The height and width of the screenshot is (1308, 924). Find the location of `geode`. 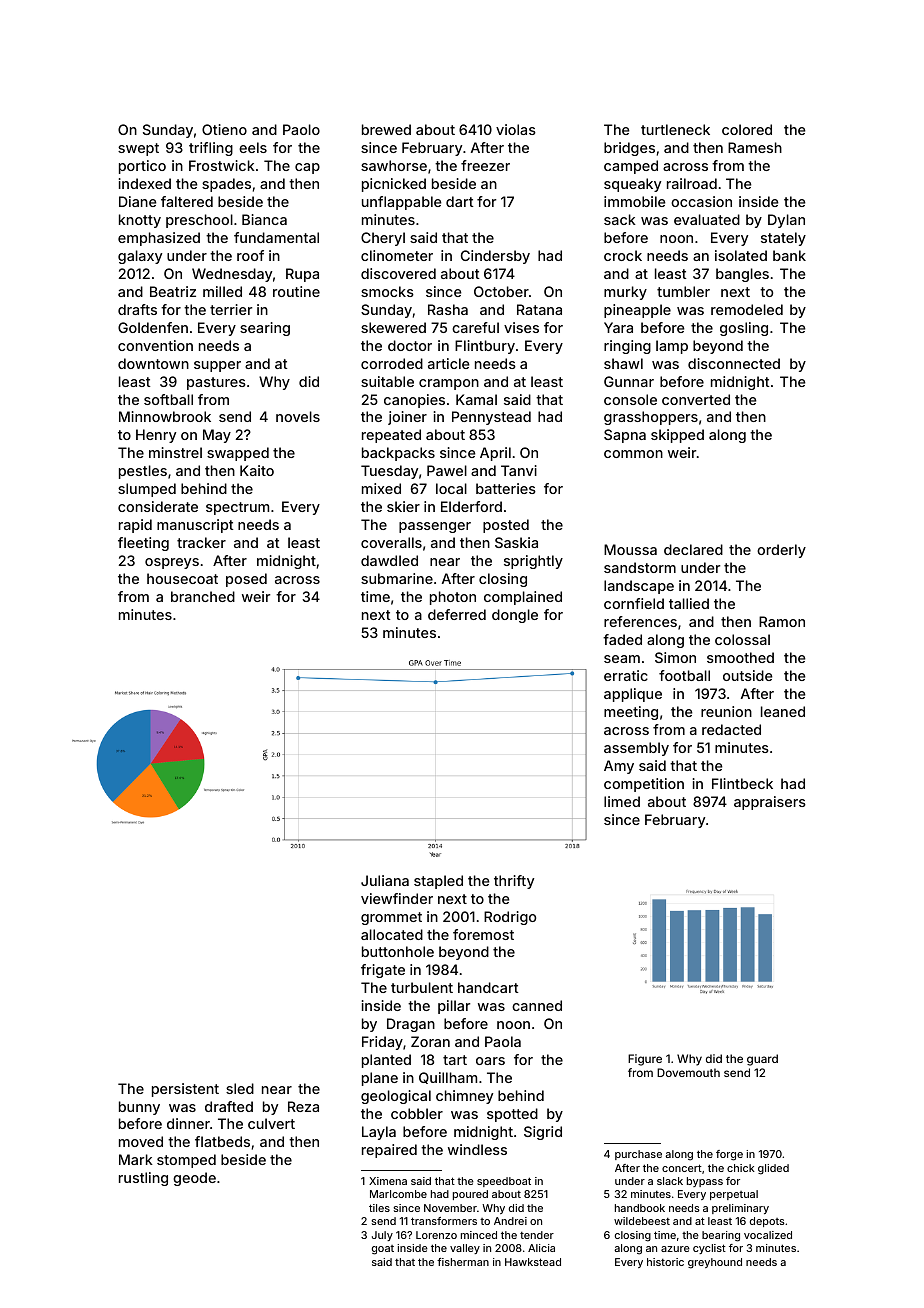

geode is located at coordinates (194, 1179).
